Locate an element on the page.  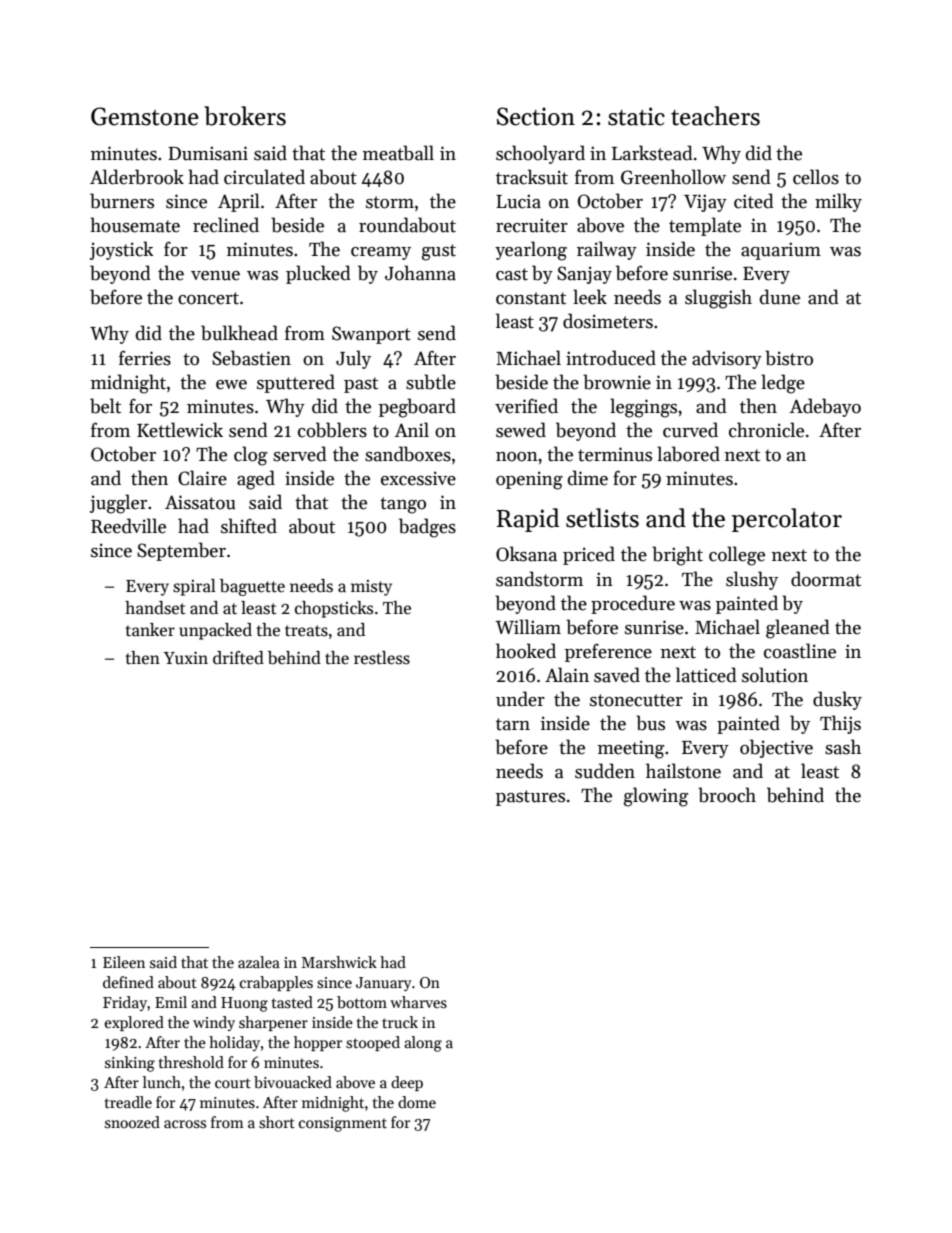
Oksana is located at coordinates (526, 554).
